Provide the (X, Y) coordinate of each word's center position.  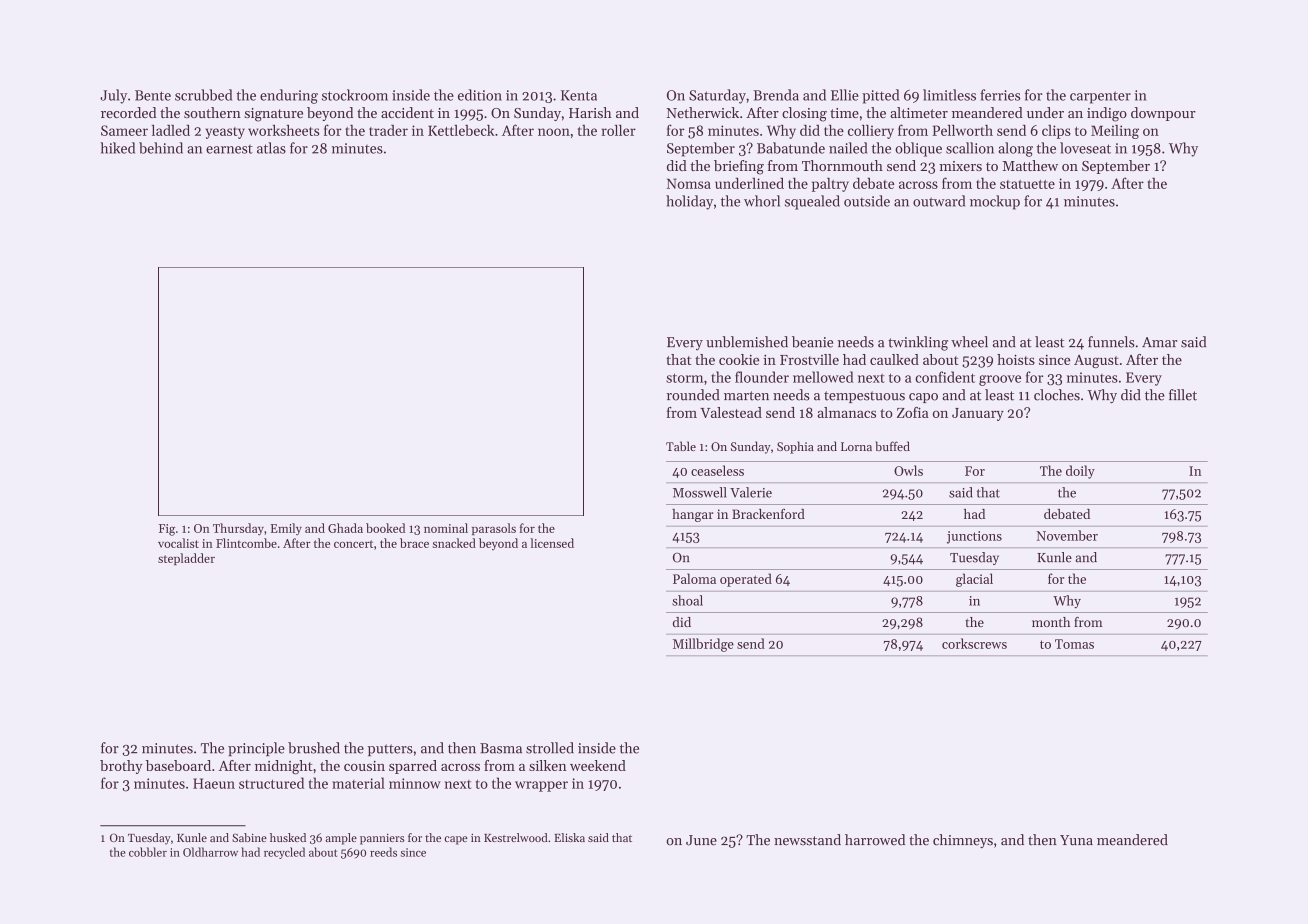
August (1096, 361)
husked (288, 837)
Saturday (717, 96)
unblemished (747, 342)
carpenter (1100, 97)
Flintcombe (246, 543)
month (1051, 622)
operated (746, 580)
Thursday (238, 529)
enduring (289, 96)
